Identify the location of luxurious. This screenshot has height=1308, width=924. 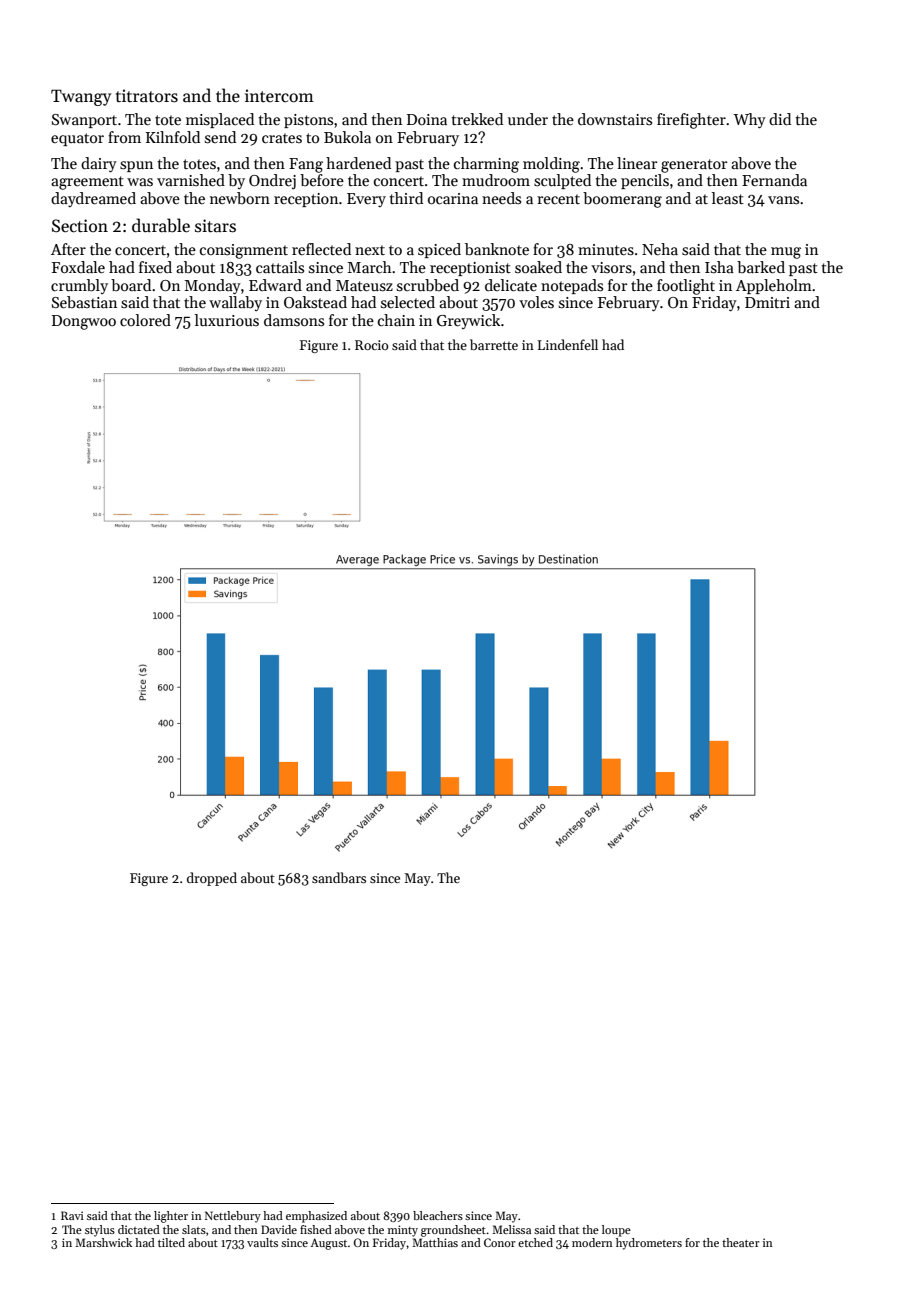
(227, 320).
